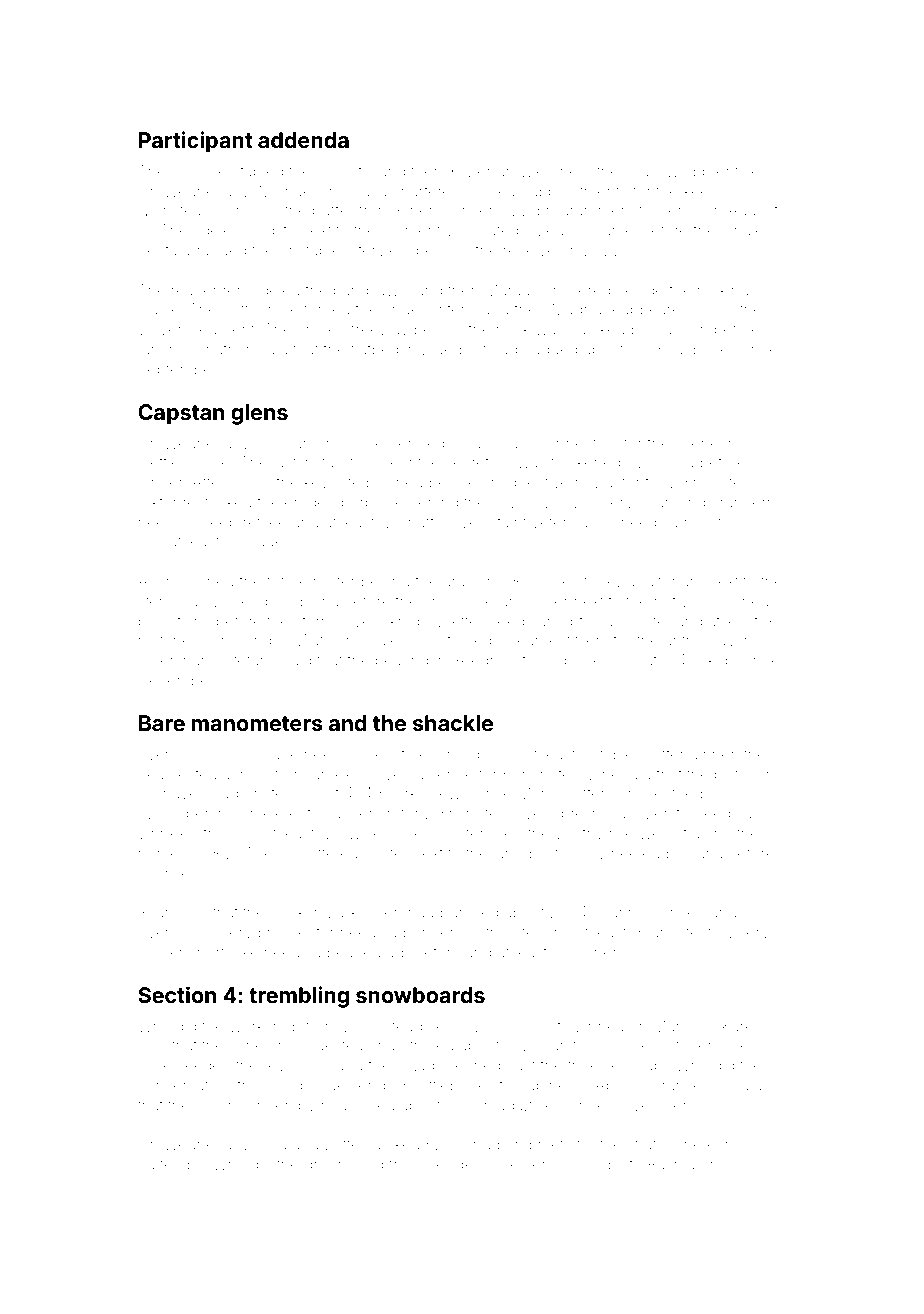 This screenshot has height=1314, width=924. Describe the element at coordinates (648, 310) in the screenshot. I see `reappeared` at that location.
